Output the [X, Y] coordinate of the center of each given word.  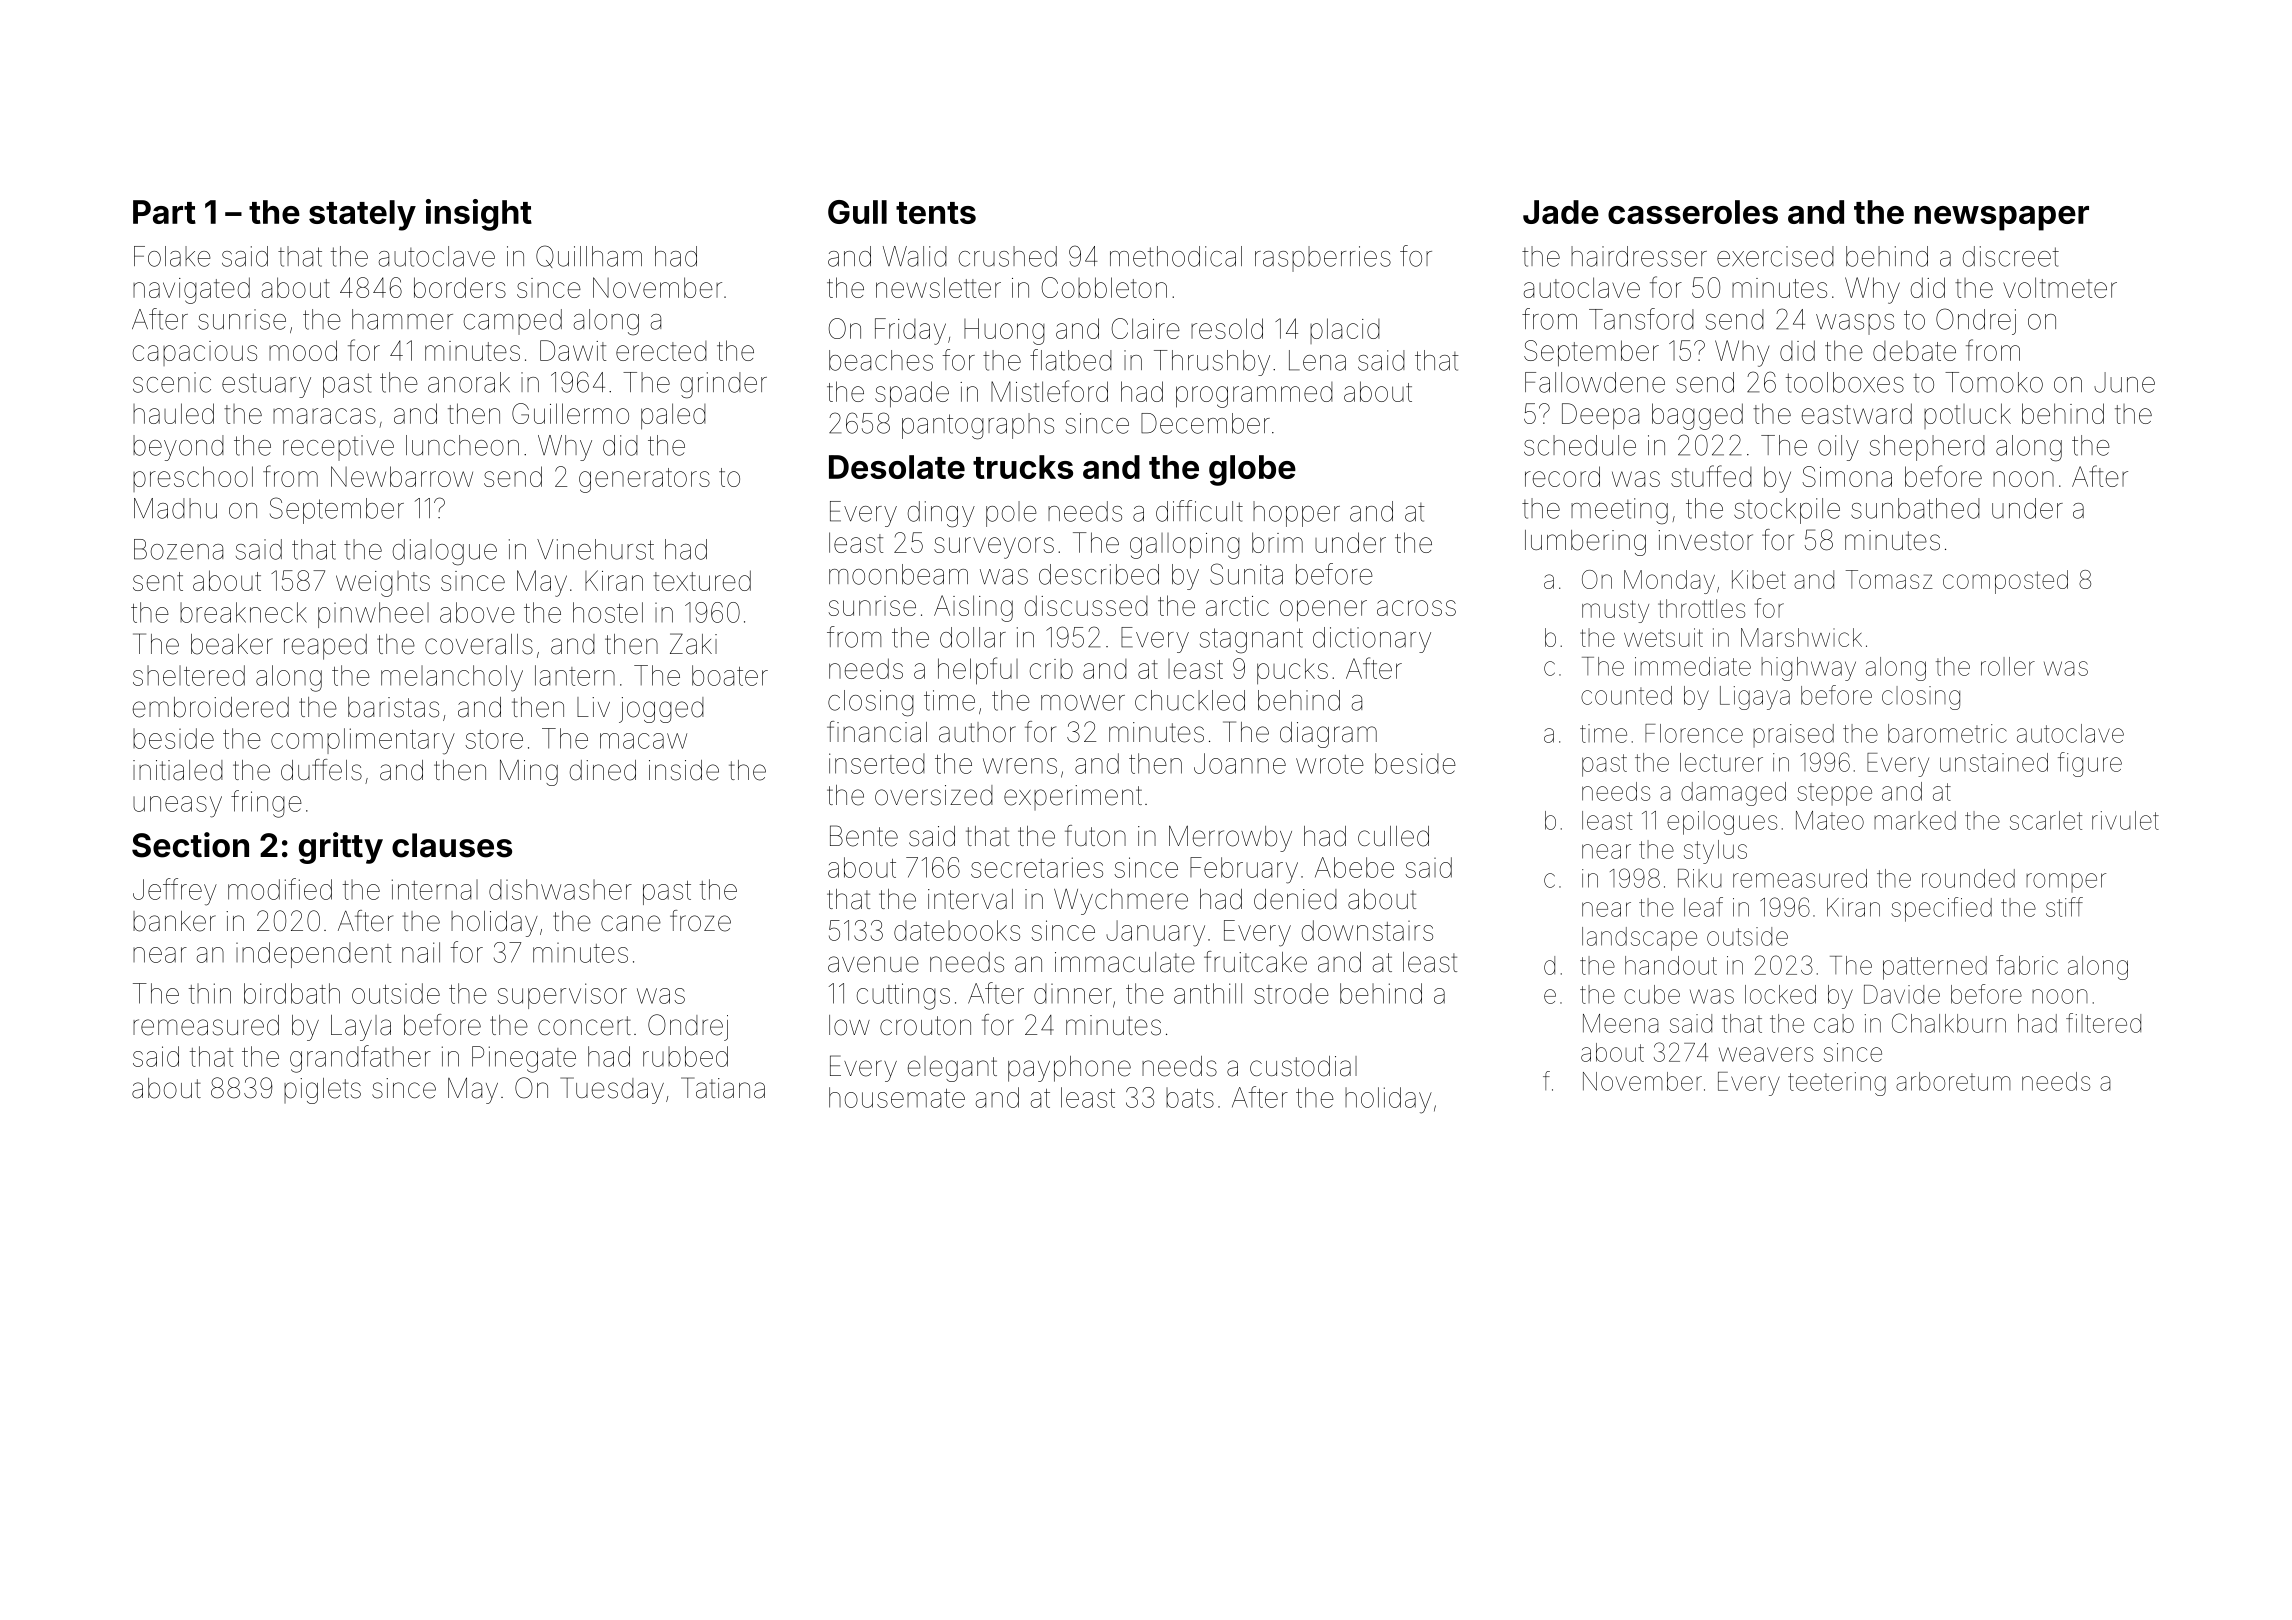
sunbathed [1915, 508]
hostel [608, 612]
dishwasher [560, 889]
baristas [393, 707]
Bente [864, 836]
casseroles [1693, 212]
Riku [1700, 878]
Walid [915, 256]
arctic [1237, 606]
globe [1252, 470]
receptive [338, 448]
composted [2005, 582]
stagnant [1251, 640]
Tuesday [612, 1090]
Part [164, 212]
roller [2008, 666]
